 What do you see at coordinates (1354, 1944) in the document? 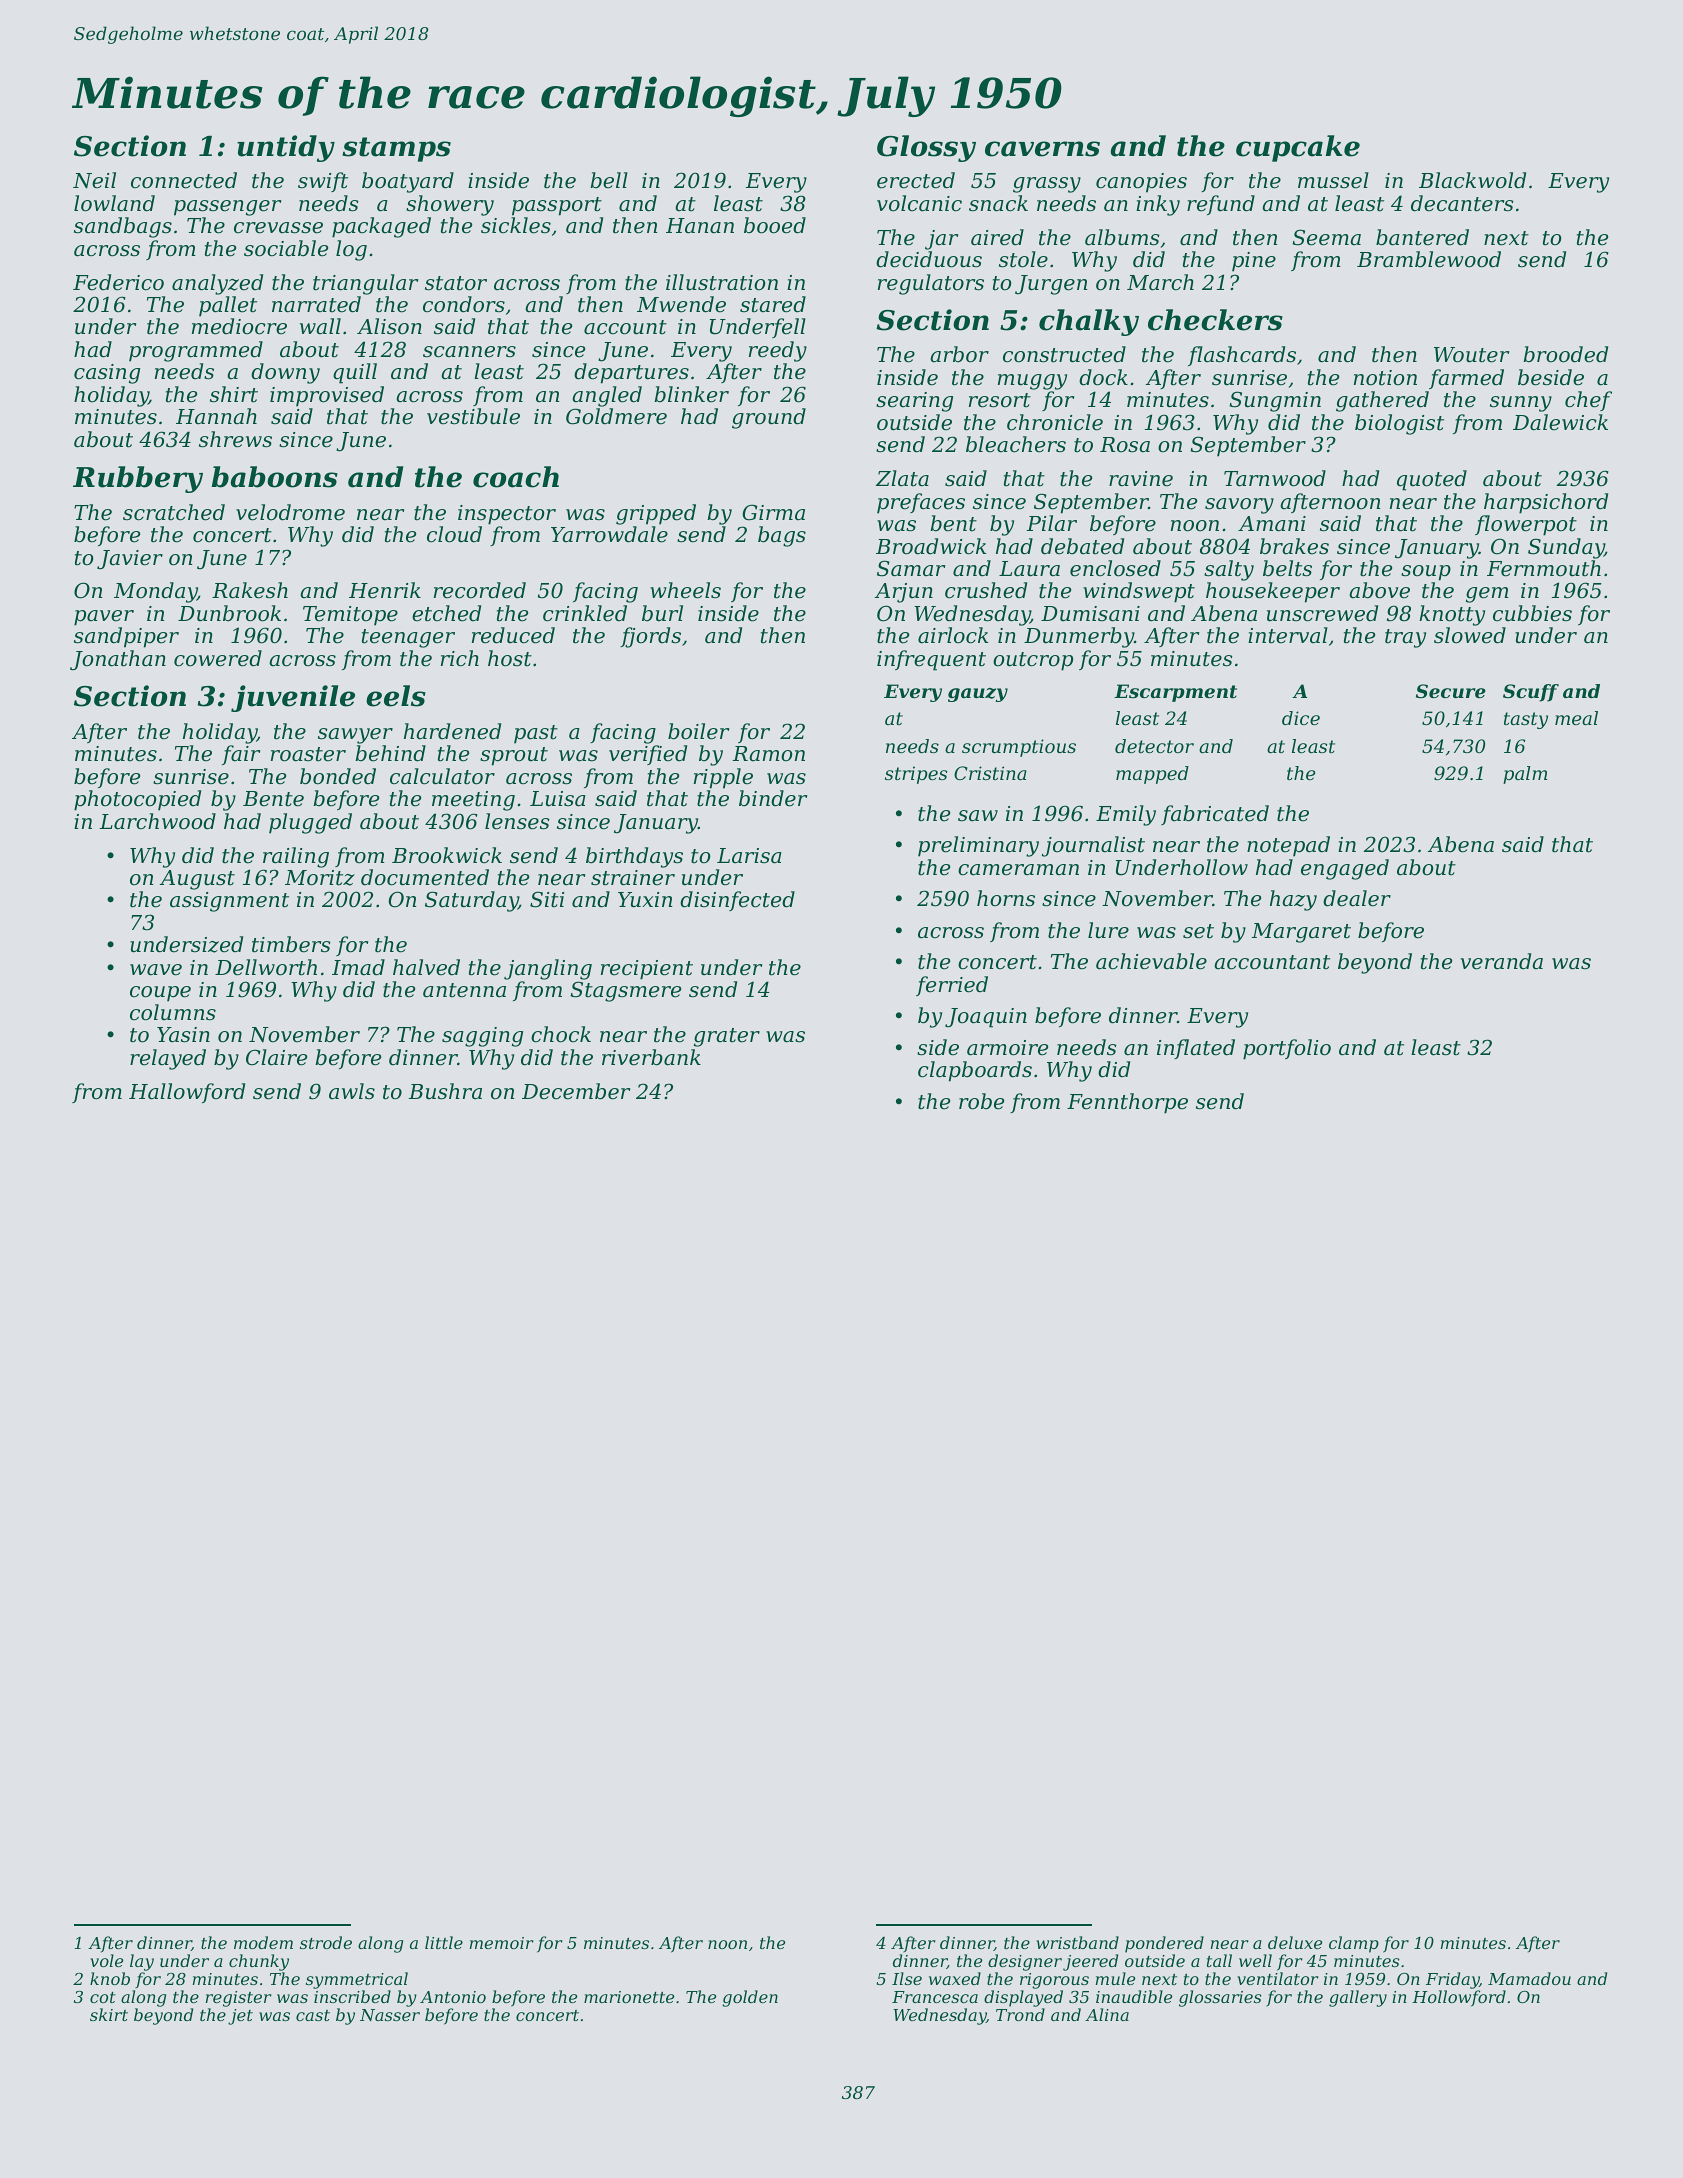
I see `clamp` at bounding box center [1354, 1944].
